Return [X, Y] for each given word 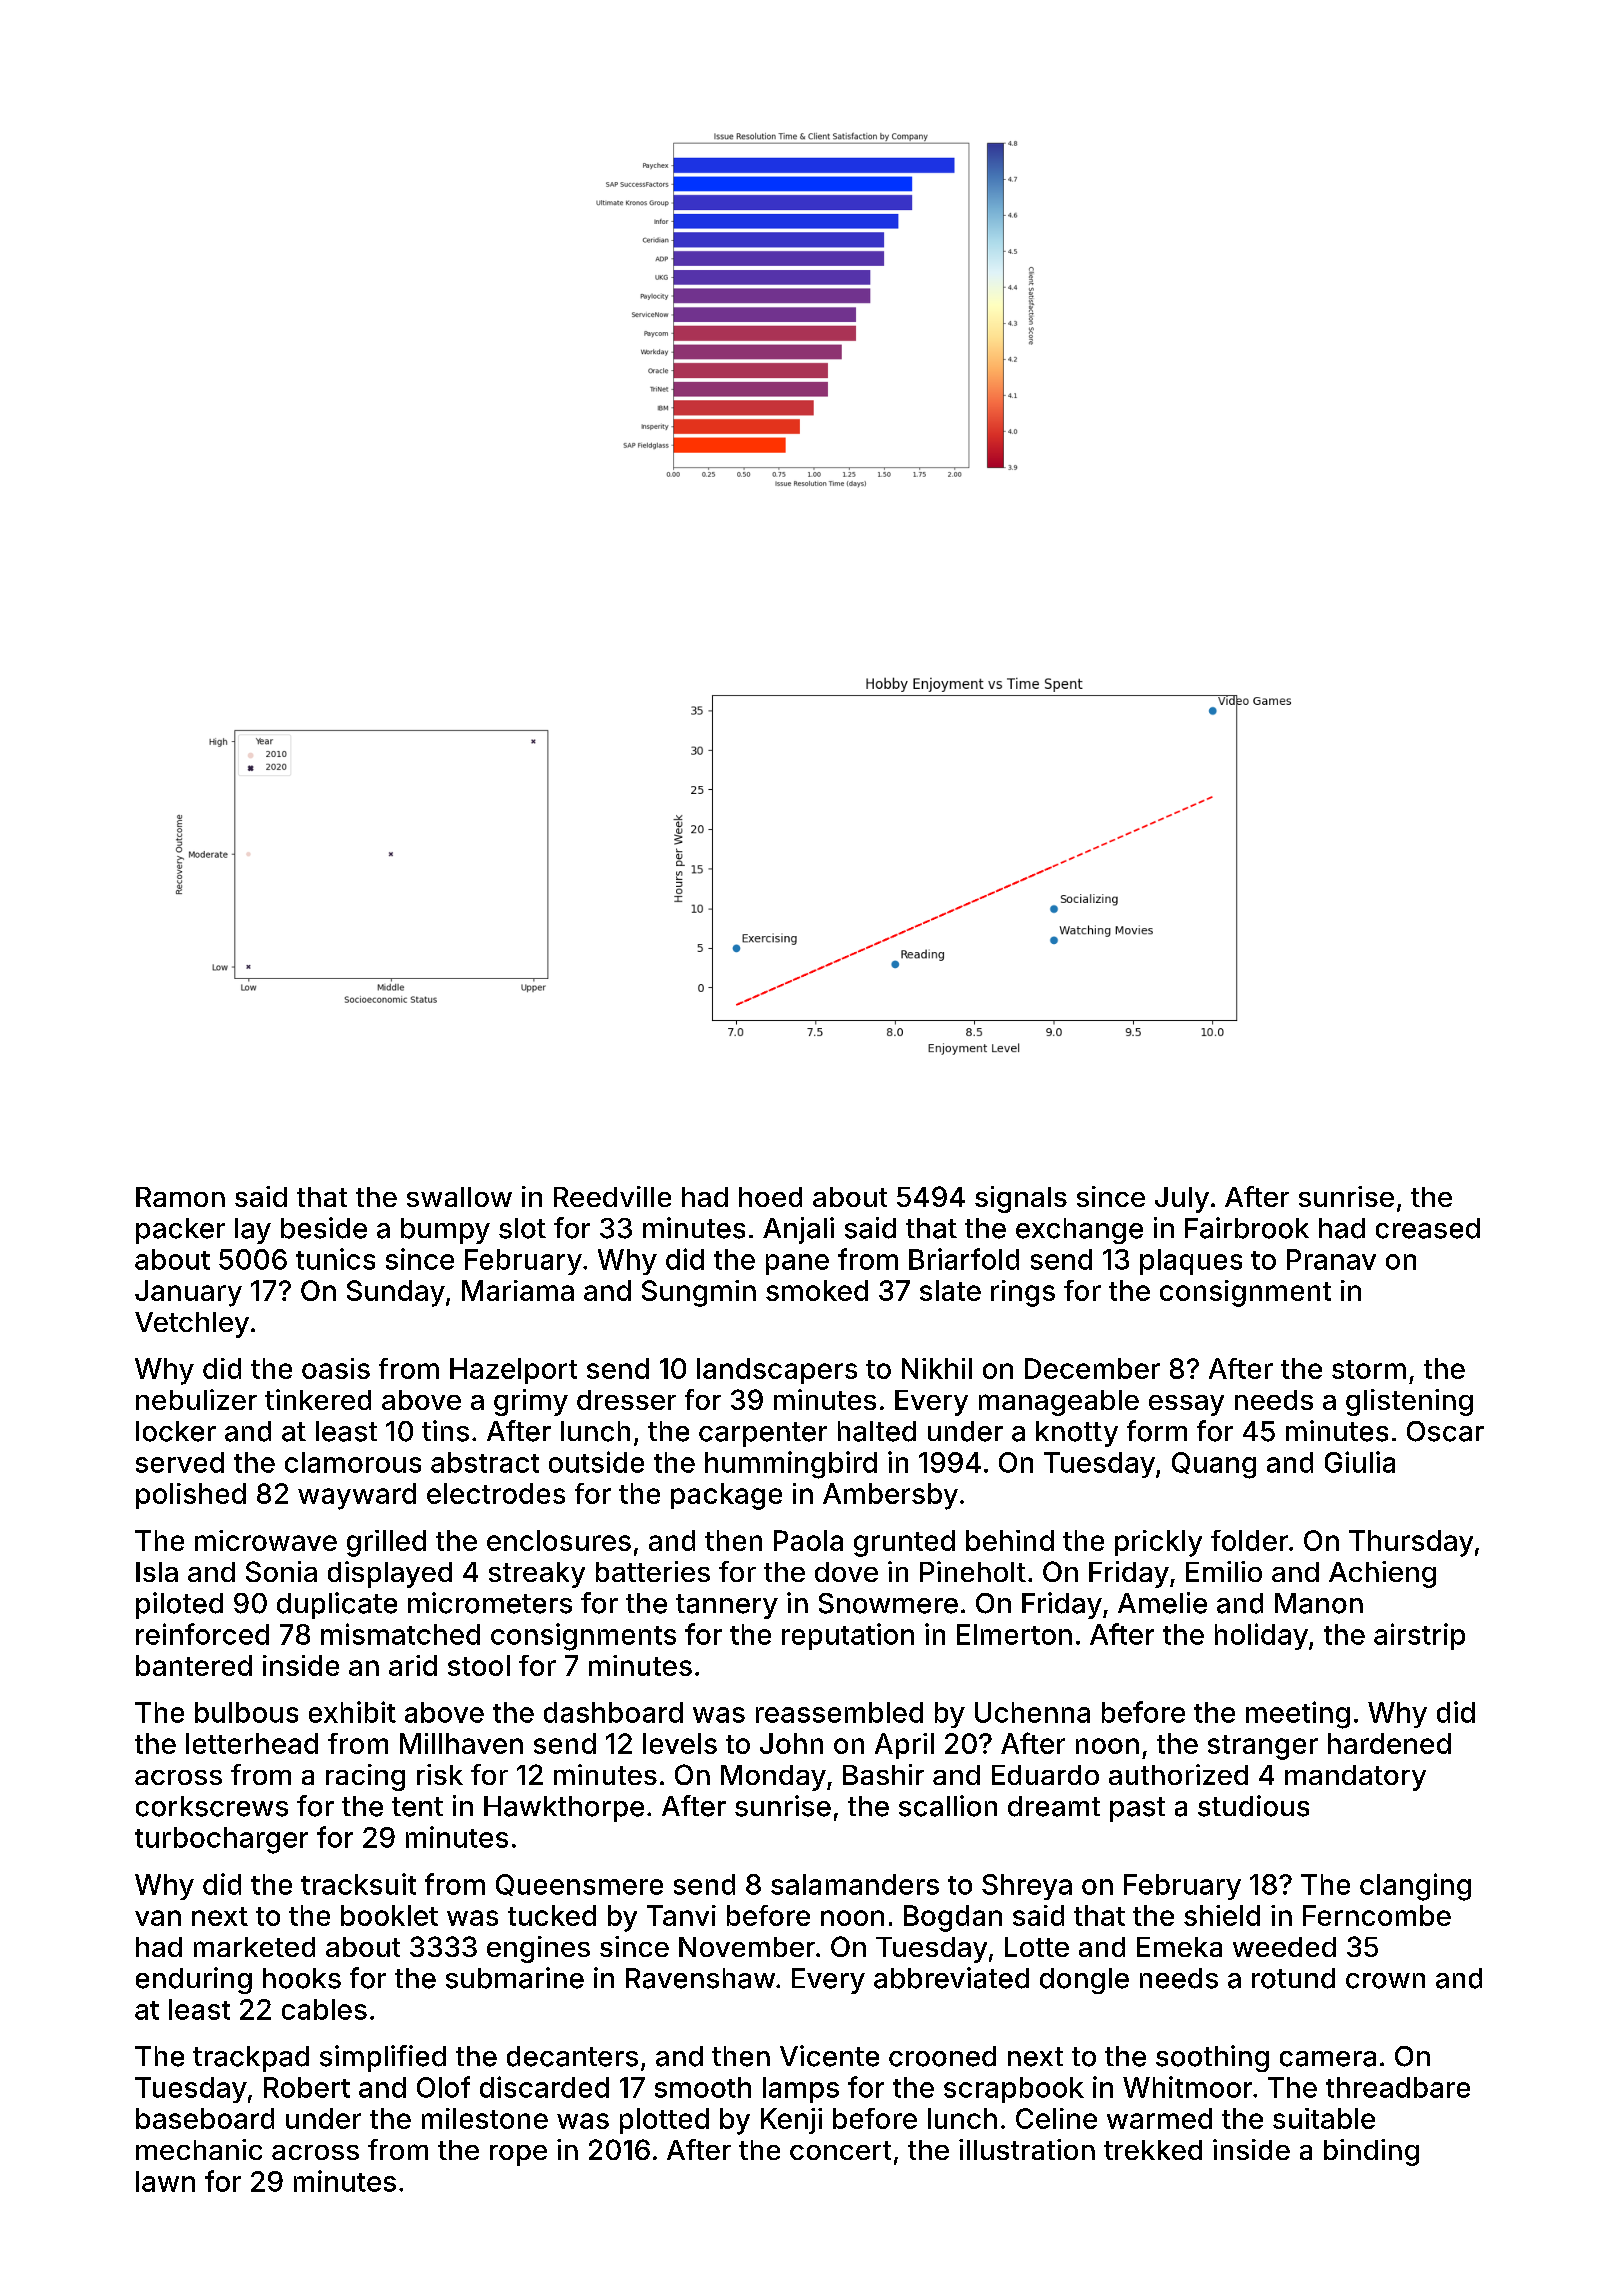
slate [950, 1290]
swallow [459, 1197]
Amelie [1162, 1603]
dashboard [613, 1712]
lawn [165, 2181]
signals [1021, 1199]
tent [417, 1807]
